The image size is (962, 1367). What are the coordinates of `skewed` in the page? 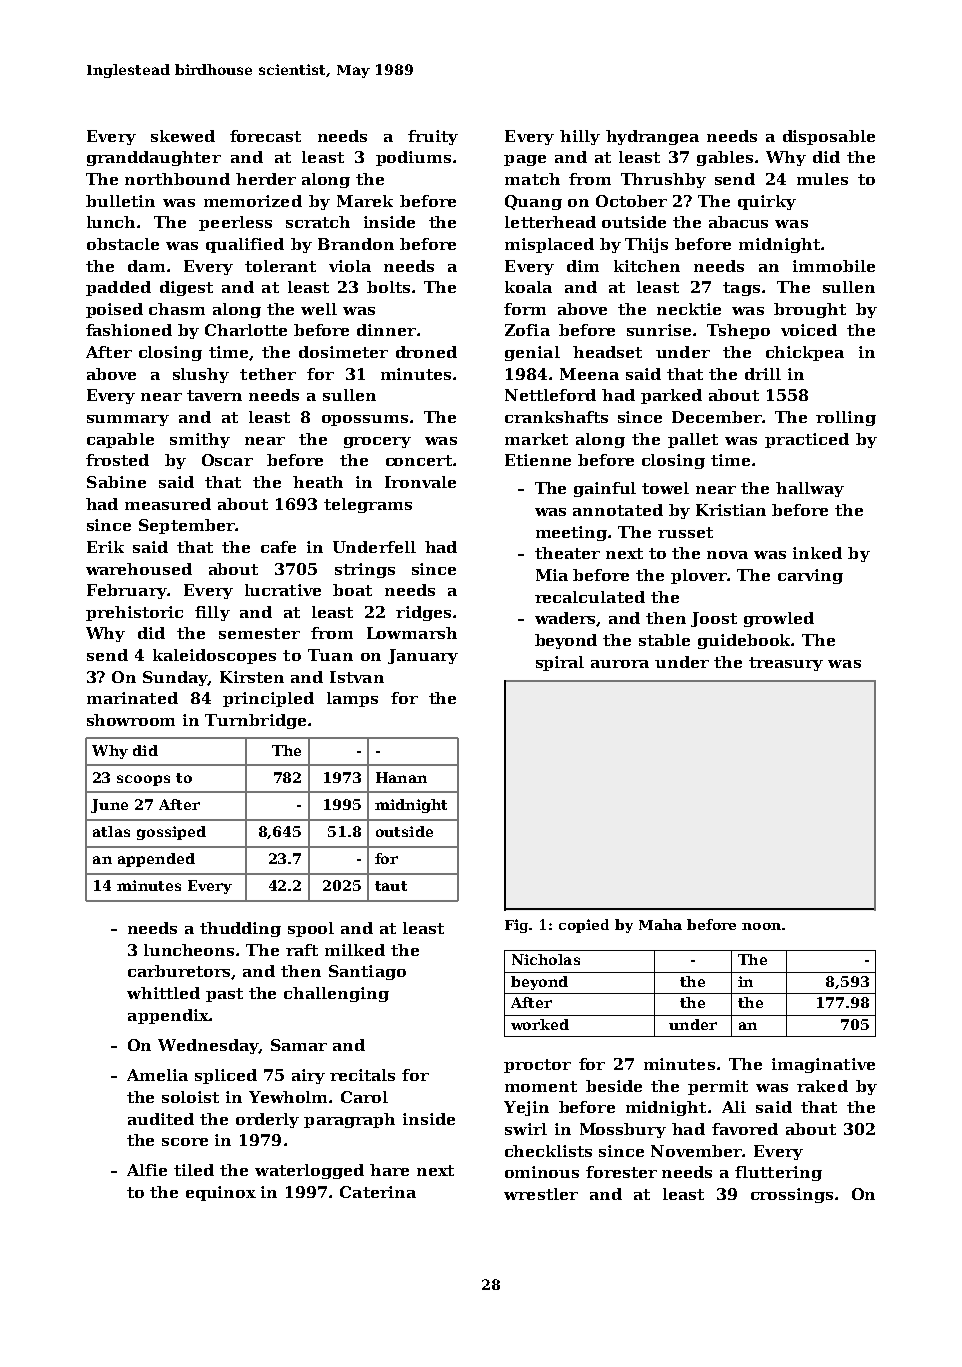 It's located at (183, 136).
